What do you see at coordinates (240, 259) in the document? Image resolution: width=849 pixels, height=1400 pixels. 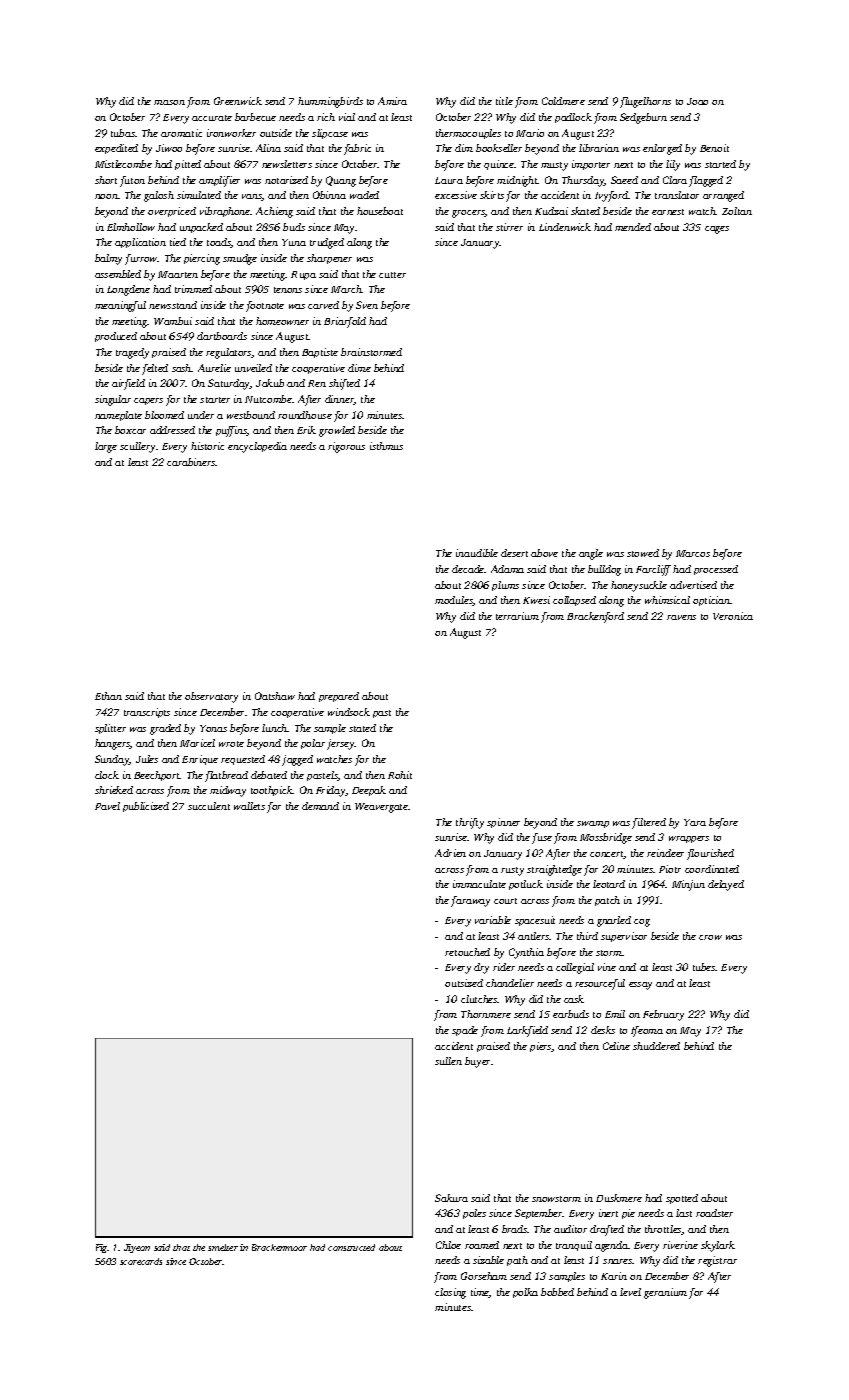 I see `smudge` at bounding box center [240, 259].
